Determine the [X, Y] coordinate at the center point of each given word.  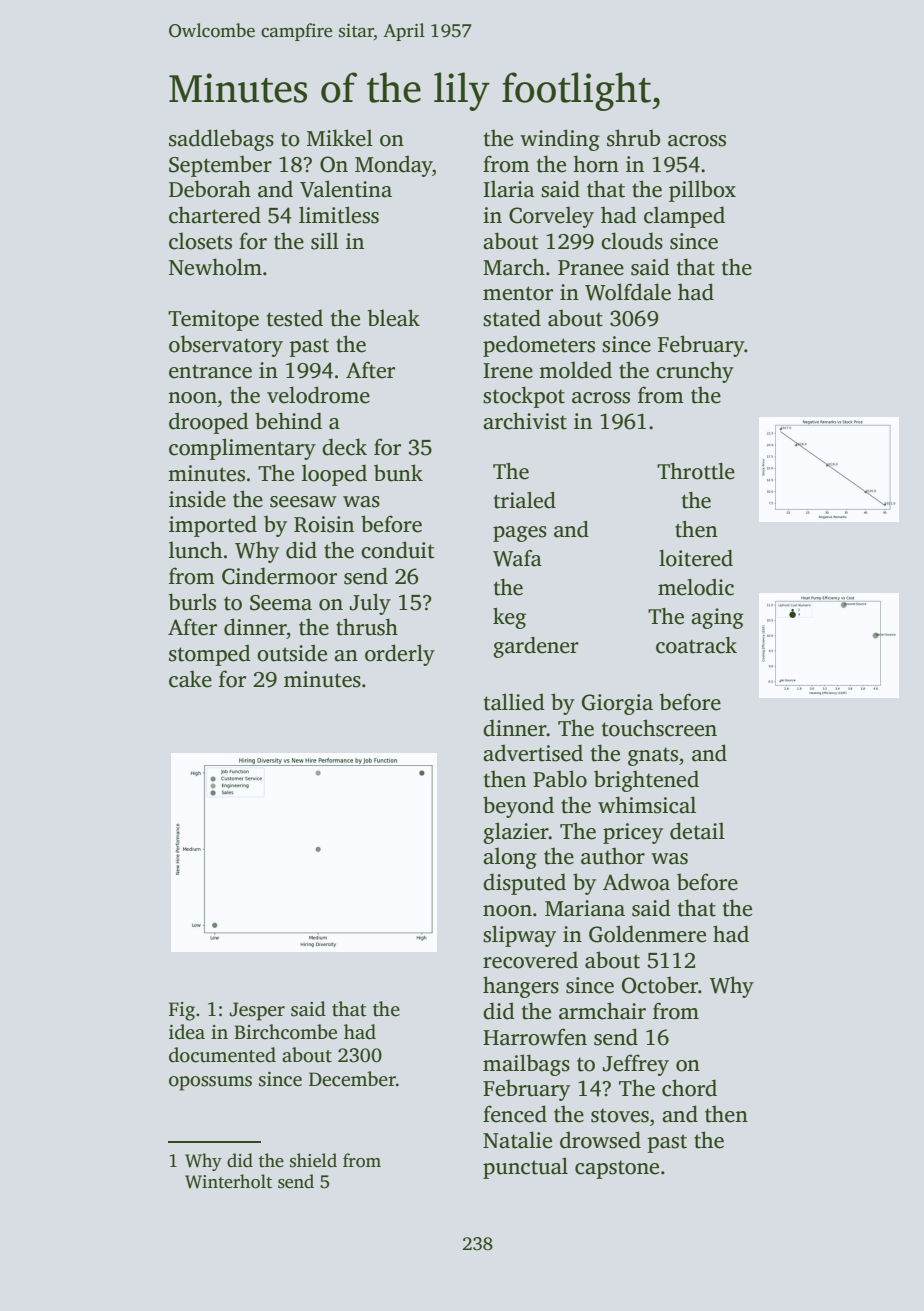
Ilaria [509, 189]
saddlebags [221, 140]
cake [190, 679]
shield [313, 1160]
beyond [518, 807]
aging [717, 618]
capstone [617, 1169]
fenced [515, 1114]
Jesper [257, 1011]
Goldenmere [647, 934]
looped [334, 475]
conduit [398, 550]
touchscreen [659, 728]
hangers [521, 987]
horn [596, 164]
